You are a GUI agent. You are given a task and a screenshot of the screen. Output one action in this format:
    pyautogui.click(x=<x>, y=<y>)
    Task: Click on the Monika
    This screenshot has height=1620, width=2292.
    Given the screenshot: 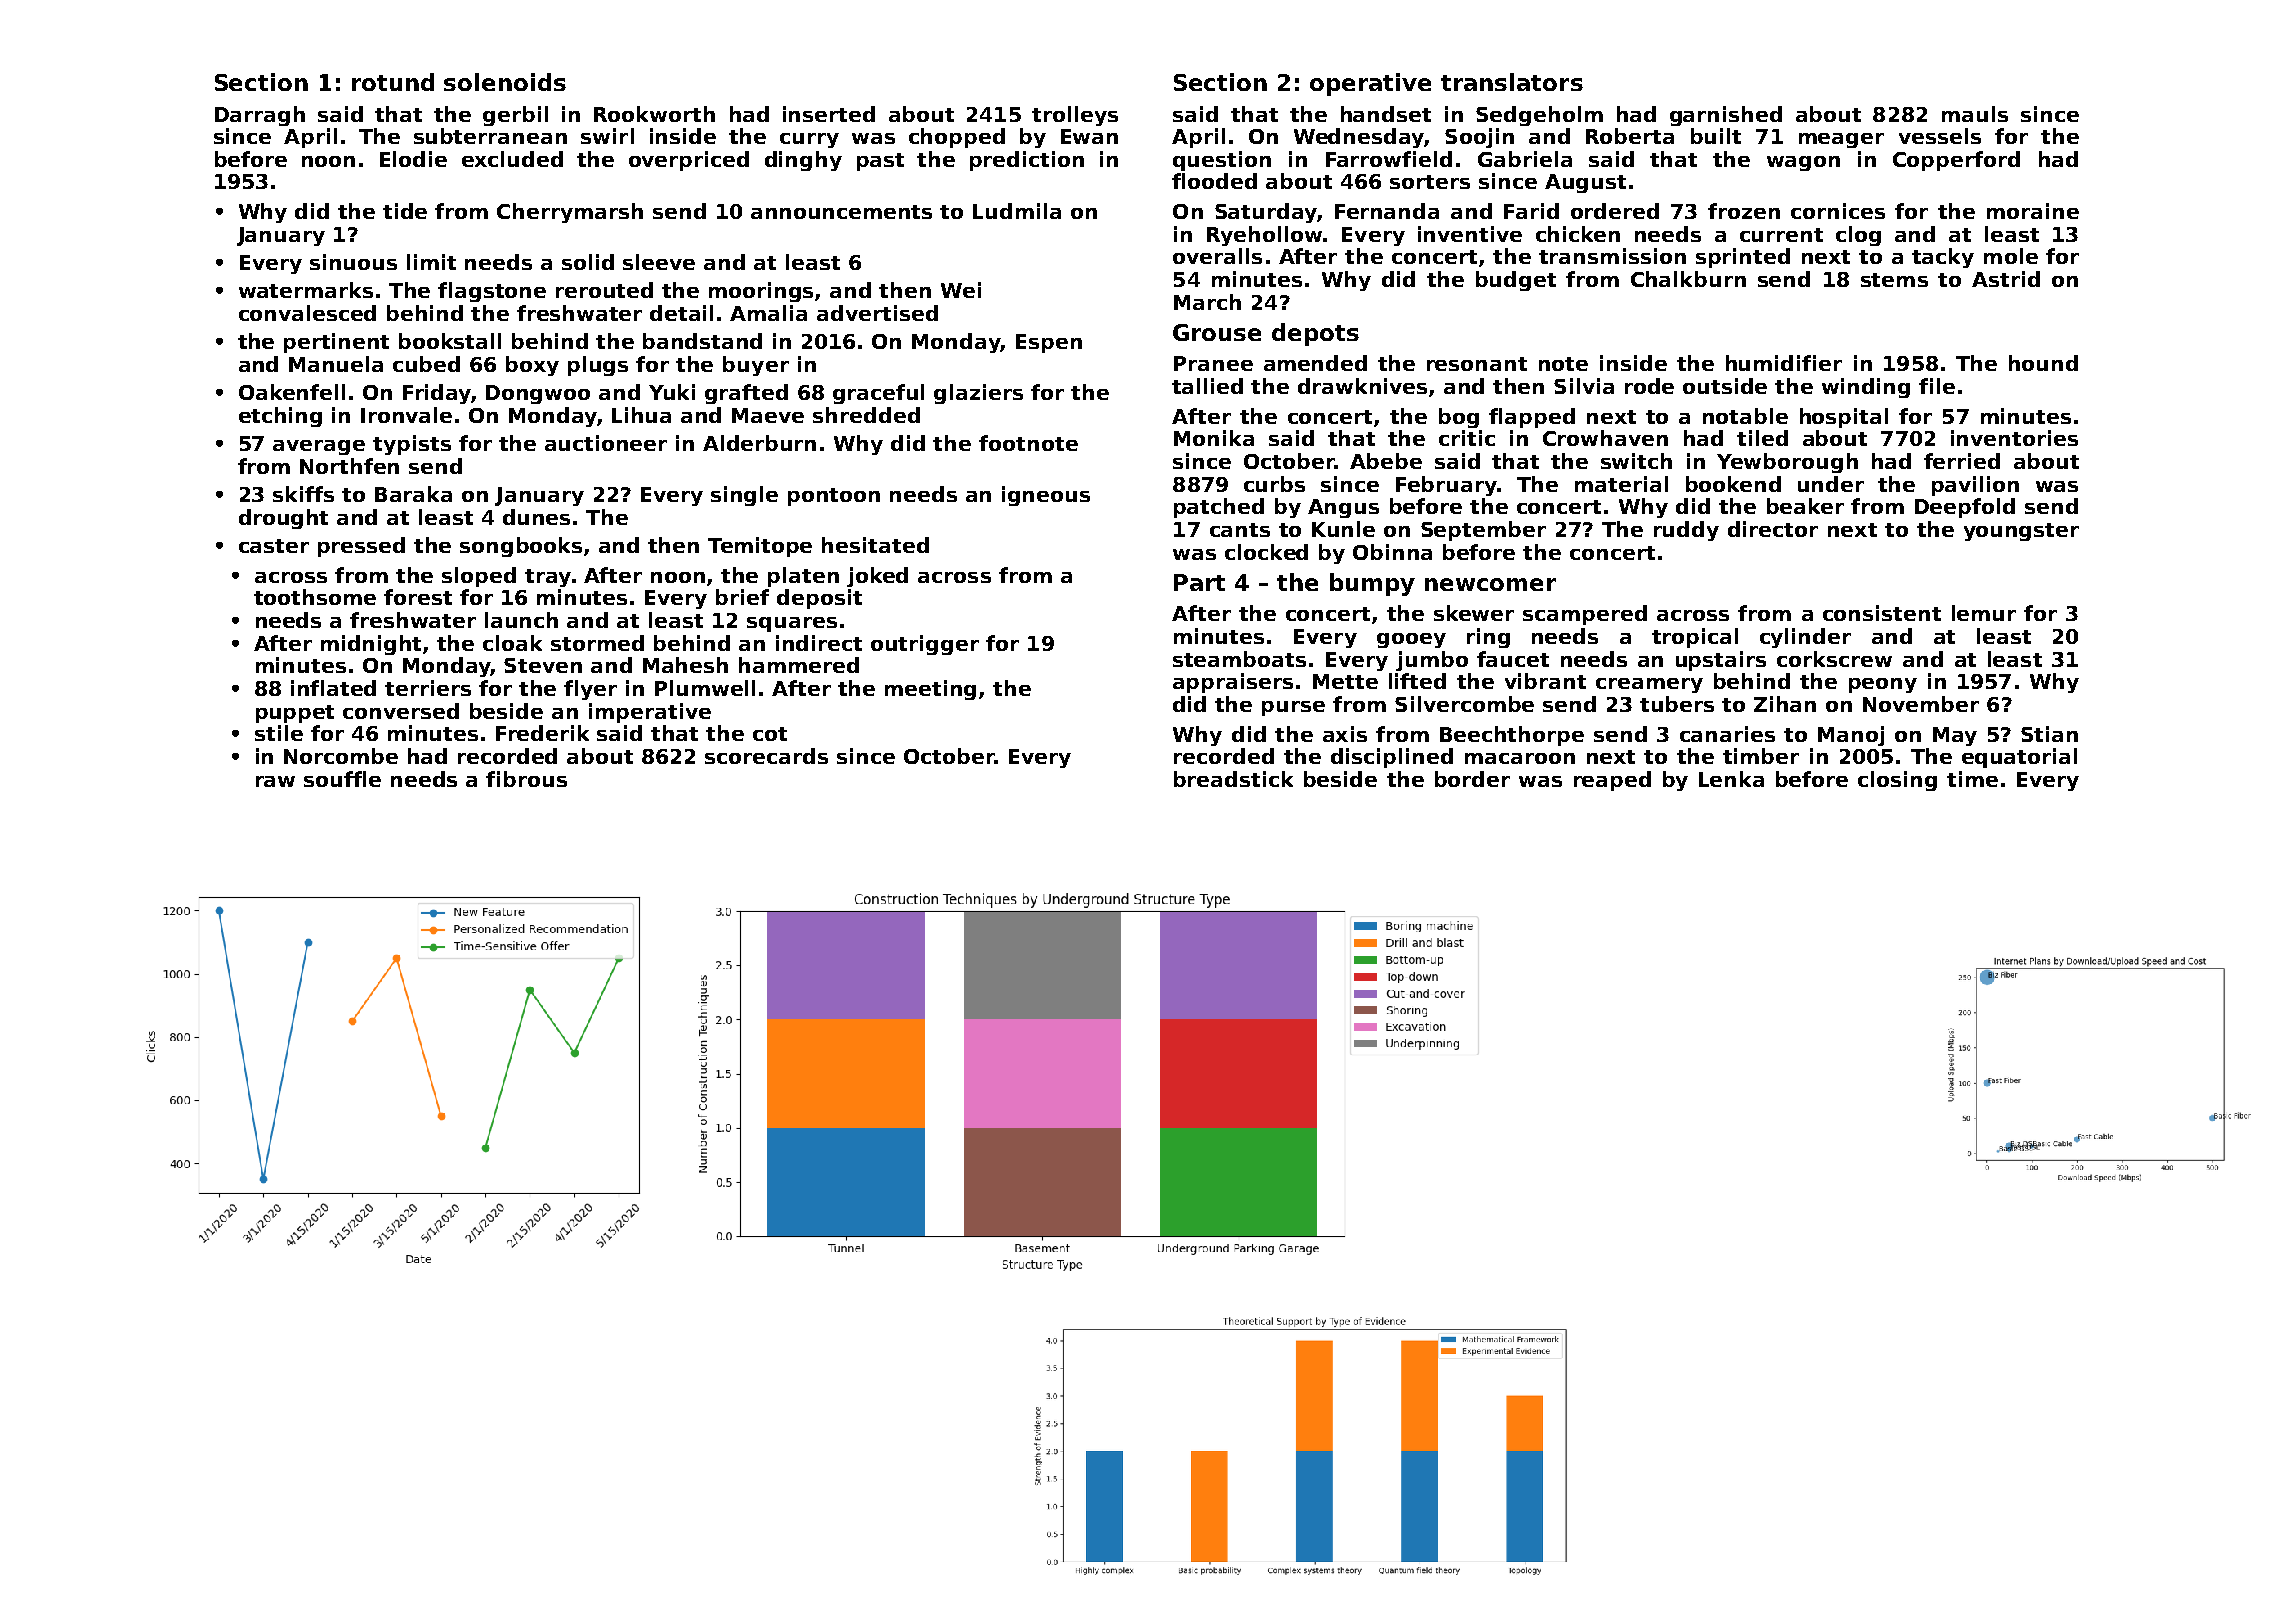 What is the action you would take?
    pyautogui.click(x=1214, y=438)
